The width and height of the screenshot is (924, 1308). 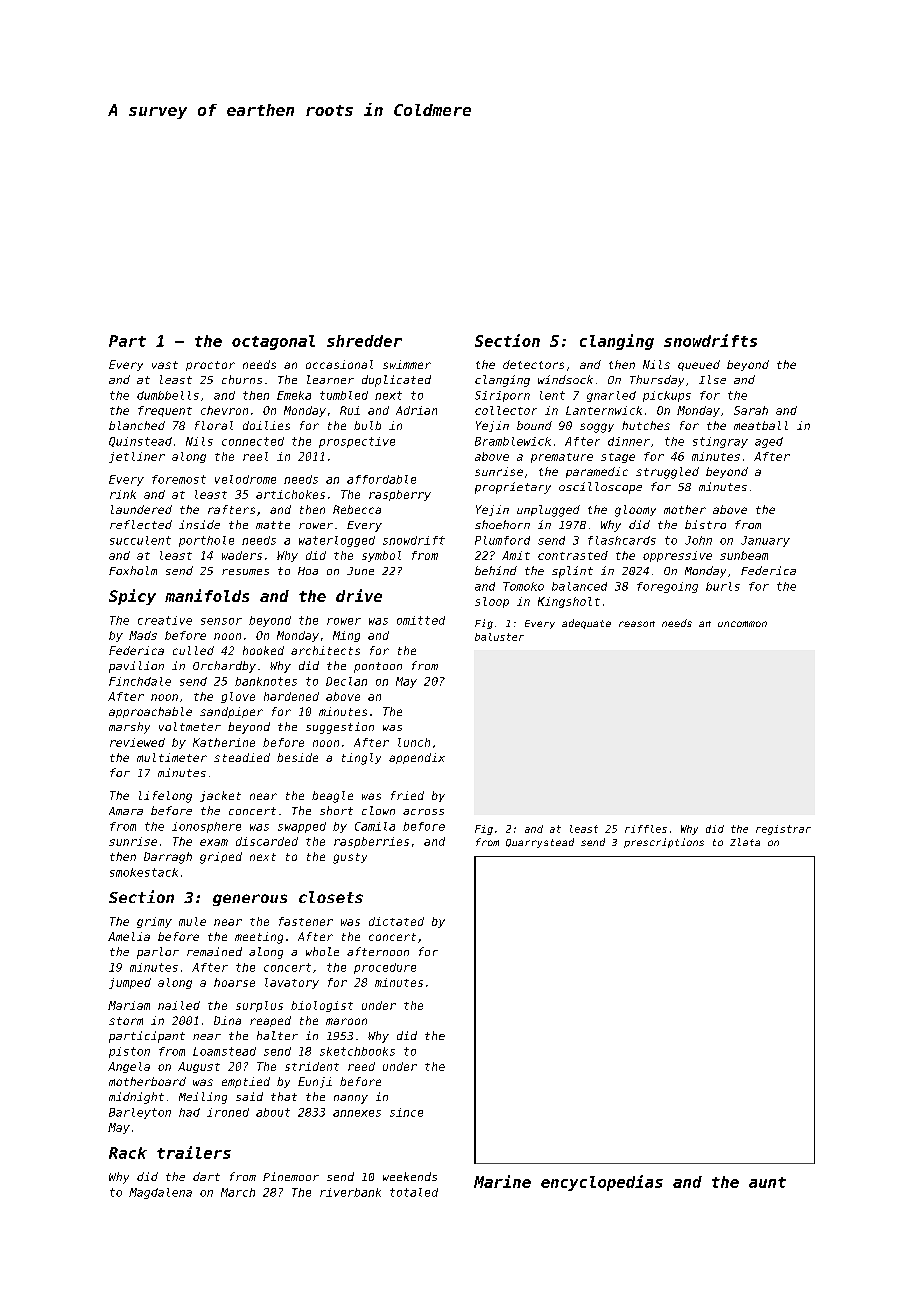 What do you see at coordinates (378, 667) in the screenshot?
I see `pontoon` at bounding box center [378, 667].
